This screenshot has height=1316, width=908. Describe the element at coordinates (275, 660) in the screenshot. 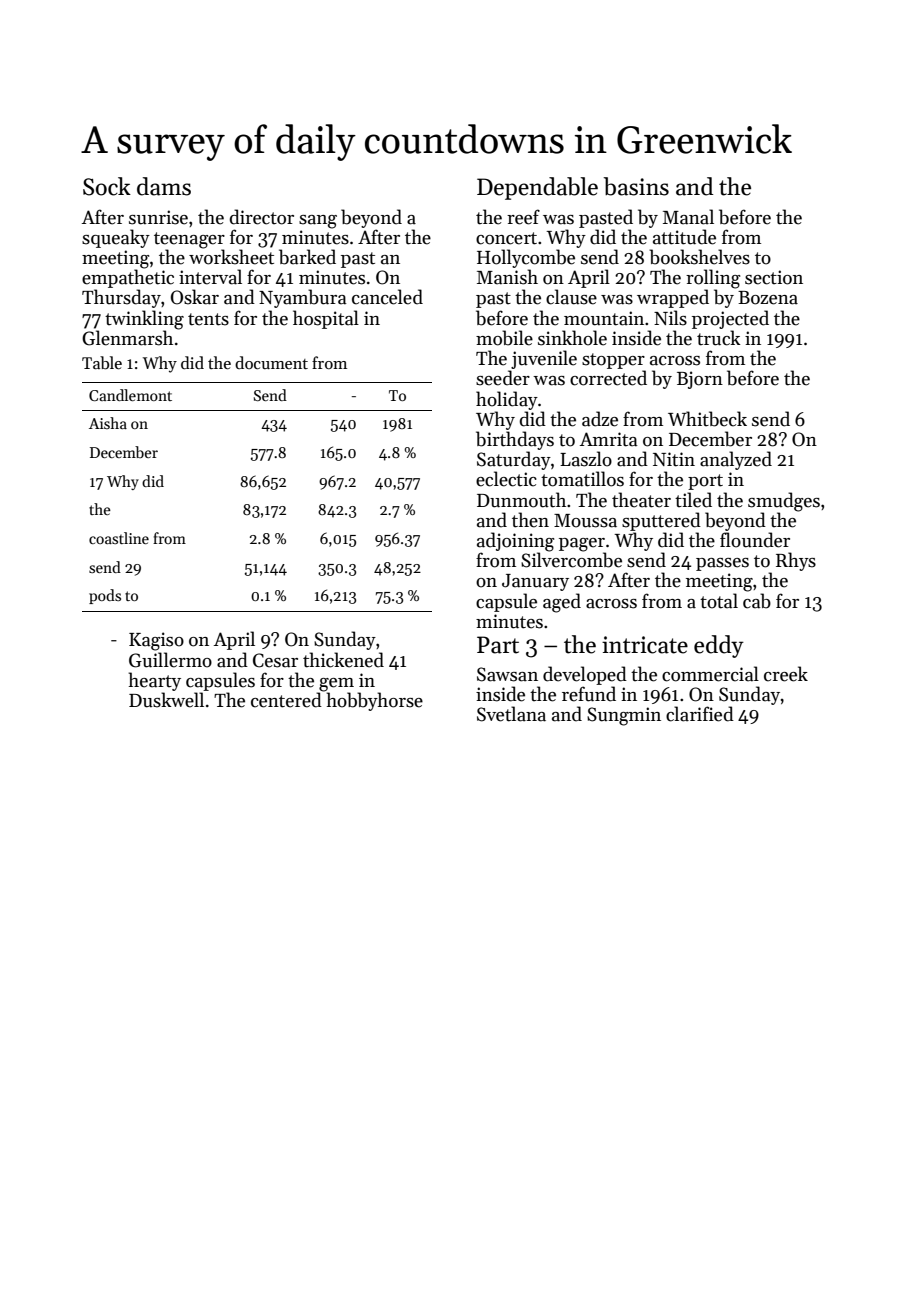

I see `Cesar` at that location.
